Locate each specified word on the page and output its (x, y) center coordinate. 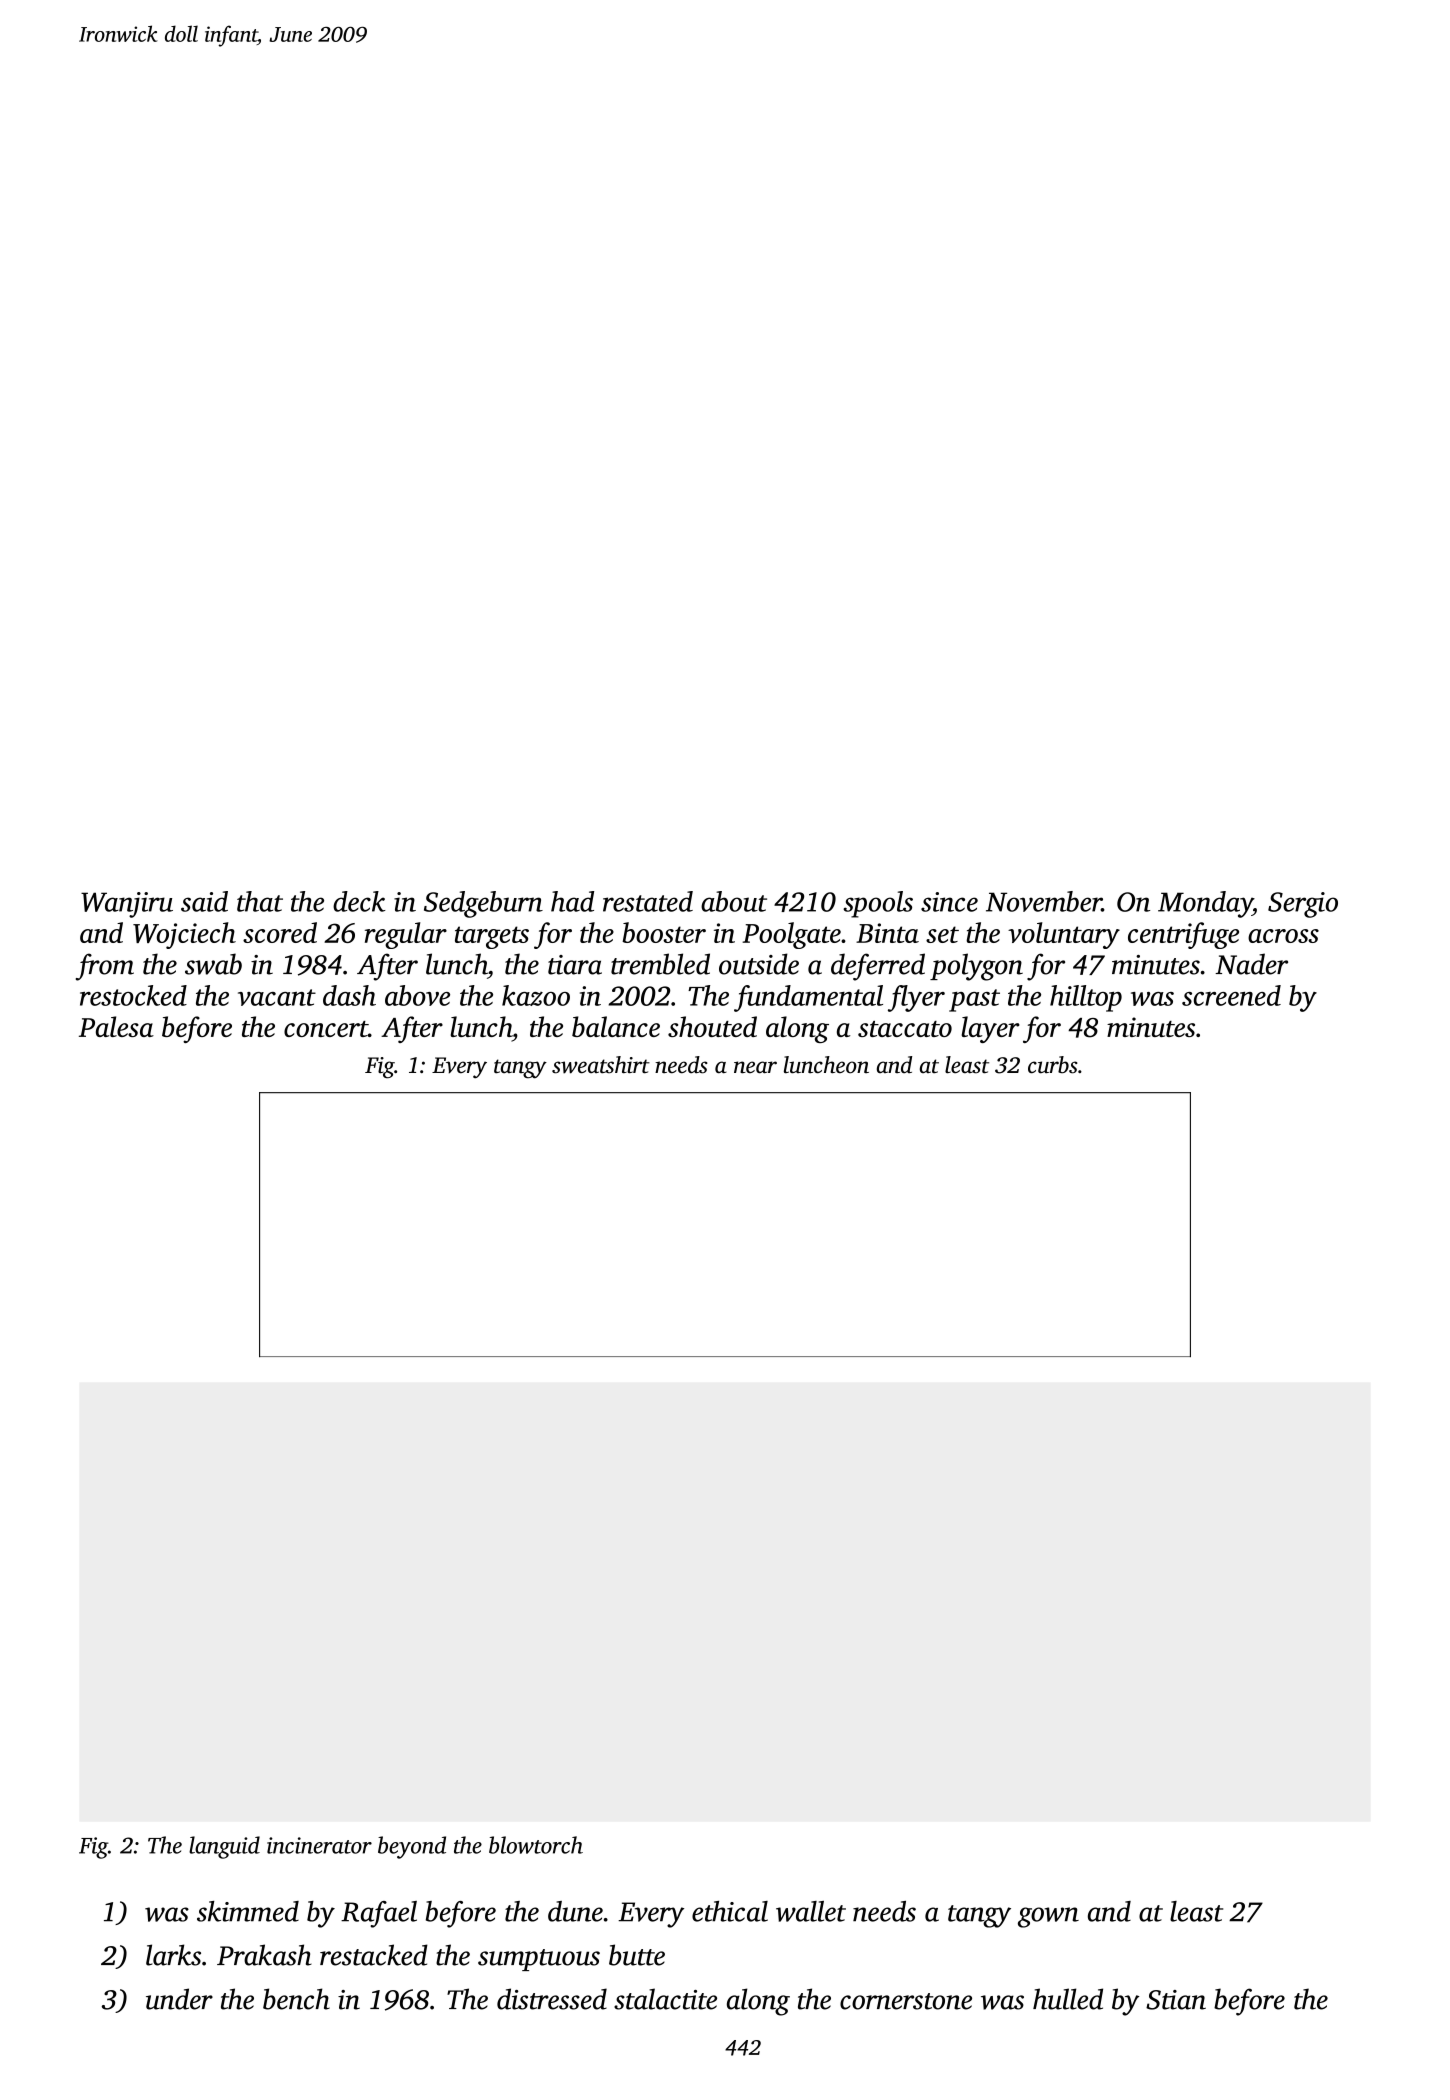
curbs (1053, 1065)
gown (1048, 1917)
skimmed (248, 1911)
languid (224, 1847)
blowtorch (536, 1845)
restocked (133, 995)
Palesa (116, 1026)
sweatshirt (601, 1065)
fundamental (808, 998)
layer (991, 1029)
